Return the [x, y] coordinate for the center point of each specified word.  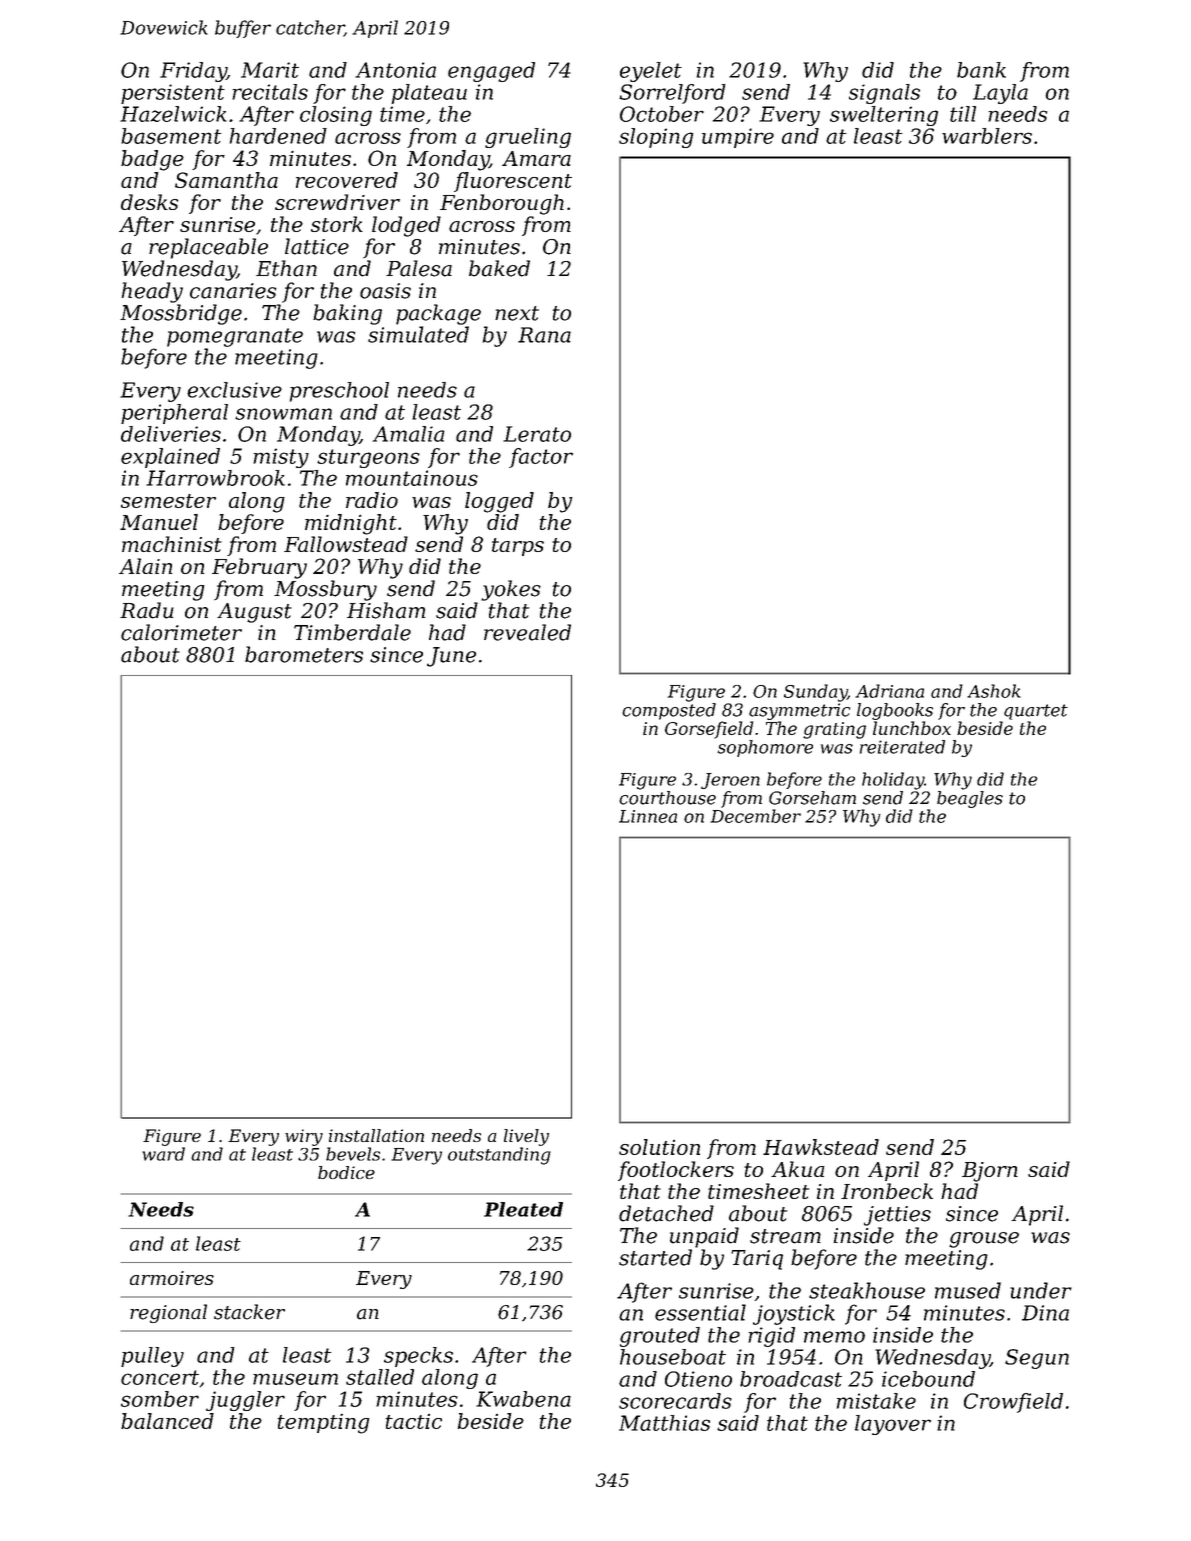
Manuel [159, 522]
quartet [1036, 712]
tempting [323, 1424]
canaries [233, 291]
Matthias [664, 1423]
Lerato [537, 434]
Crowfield [1013, 1403]
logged [499, 502]
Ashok [994, 691]
